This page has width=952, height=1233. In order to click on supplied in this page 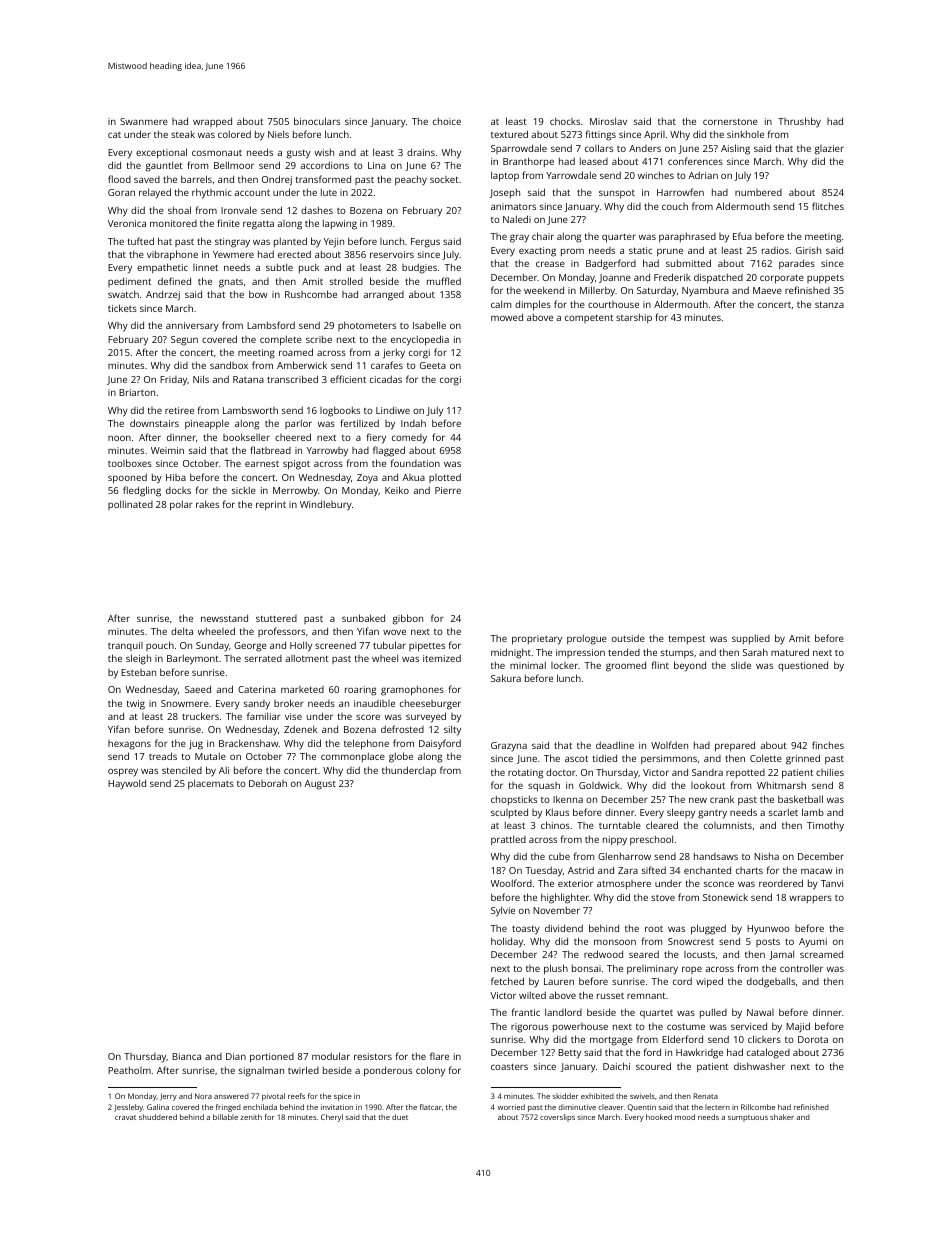, I will do `click(751, 639)`.
